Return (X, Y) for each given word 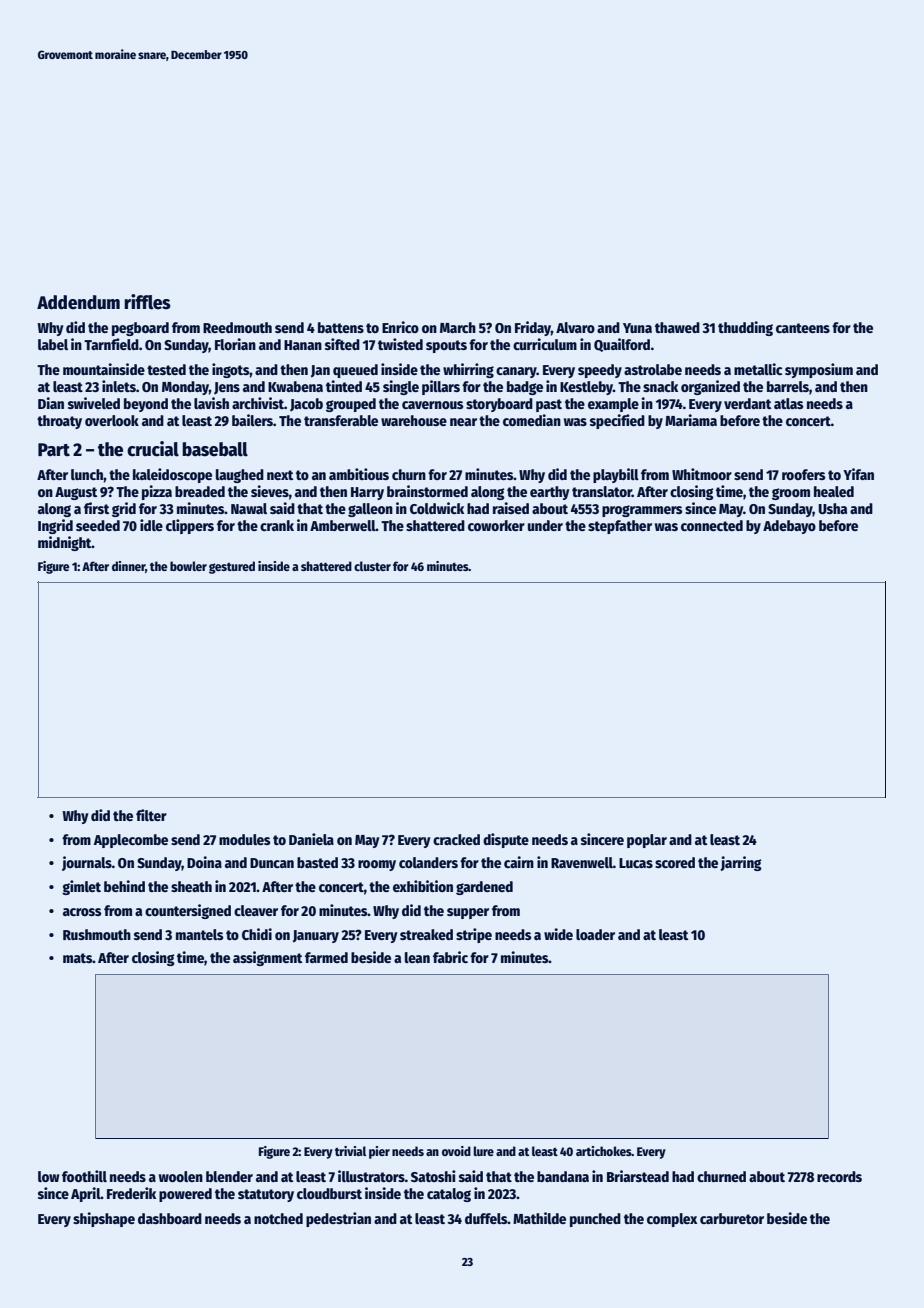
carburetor (732, 1218)
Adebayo (789, 527)
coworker (496, 525)
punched (595, 1220)
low (48, 1176)
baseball (215, 449)
